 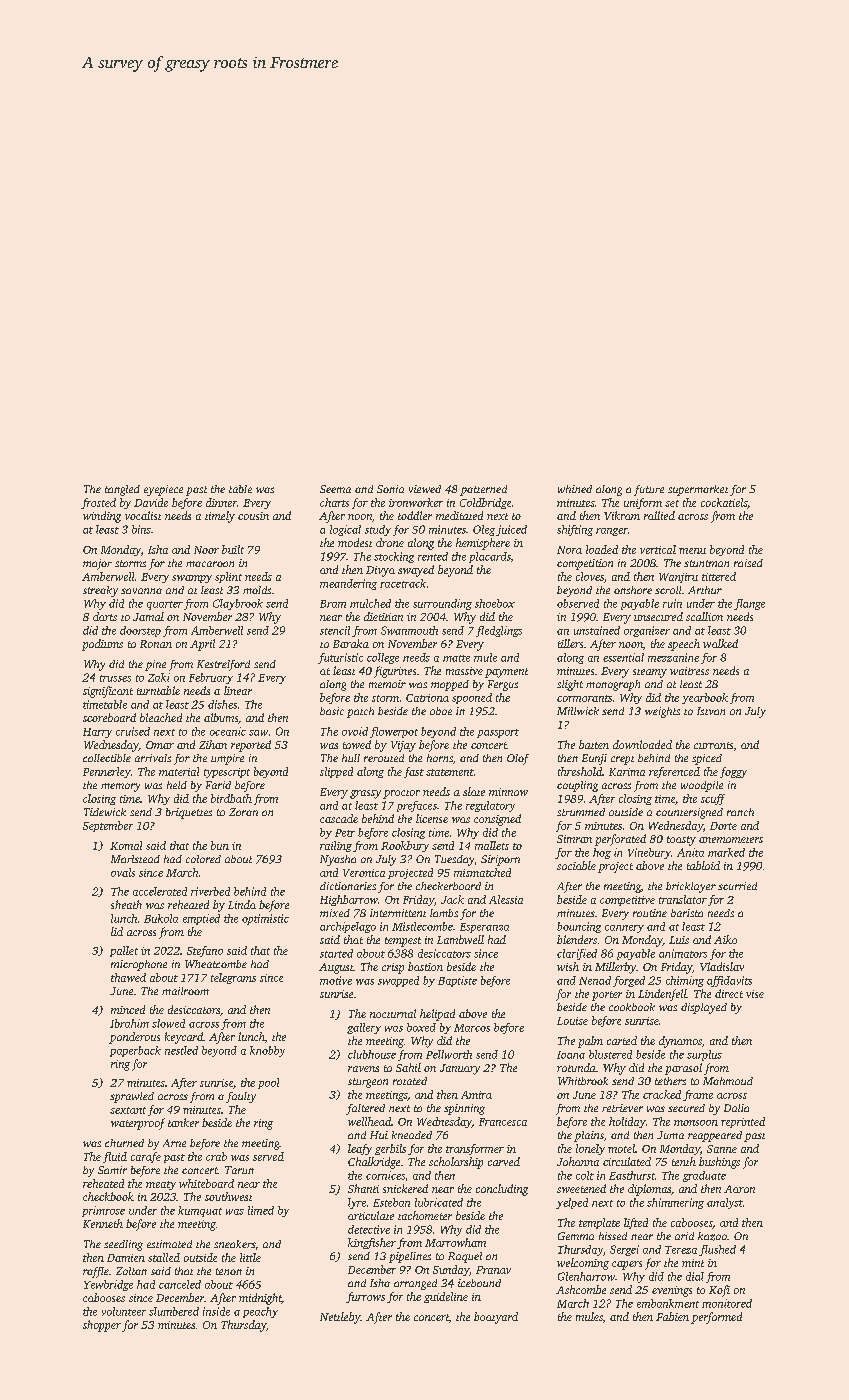 I want to click on Siriporn, so click(x=500, y=860).
